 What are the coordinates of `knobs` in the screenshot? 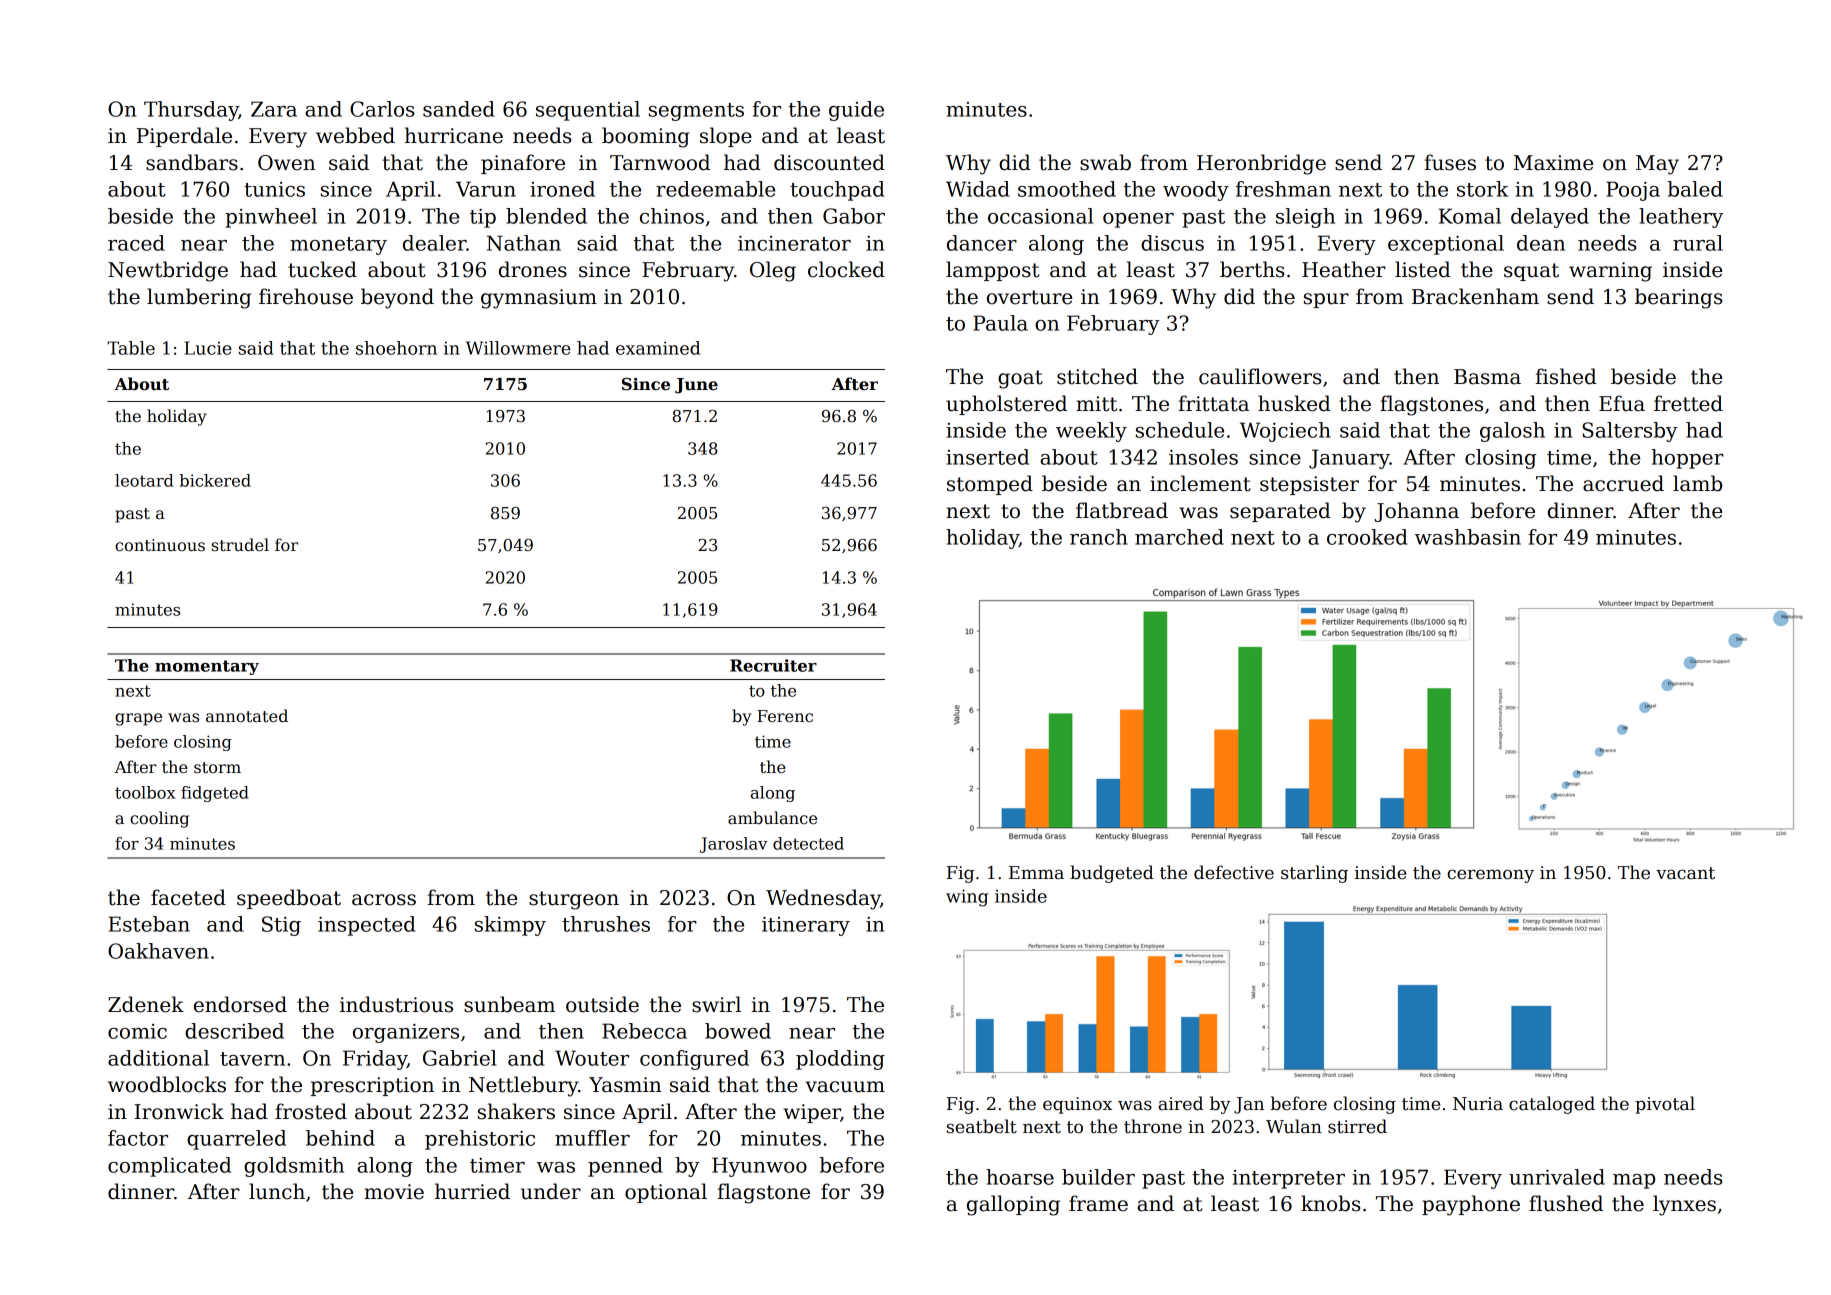 It's located at (1331, 1203).
